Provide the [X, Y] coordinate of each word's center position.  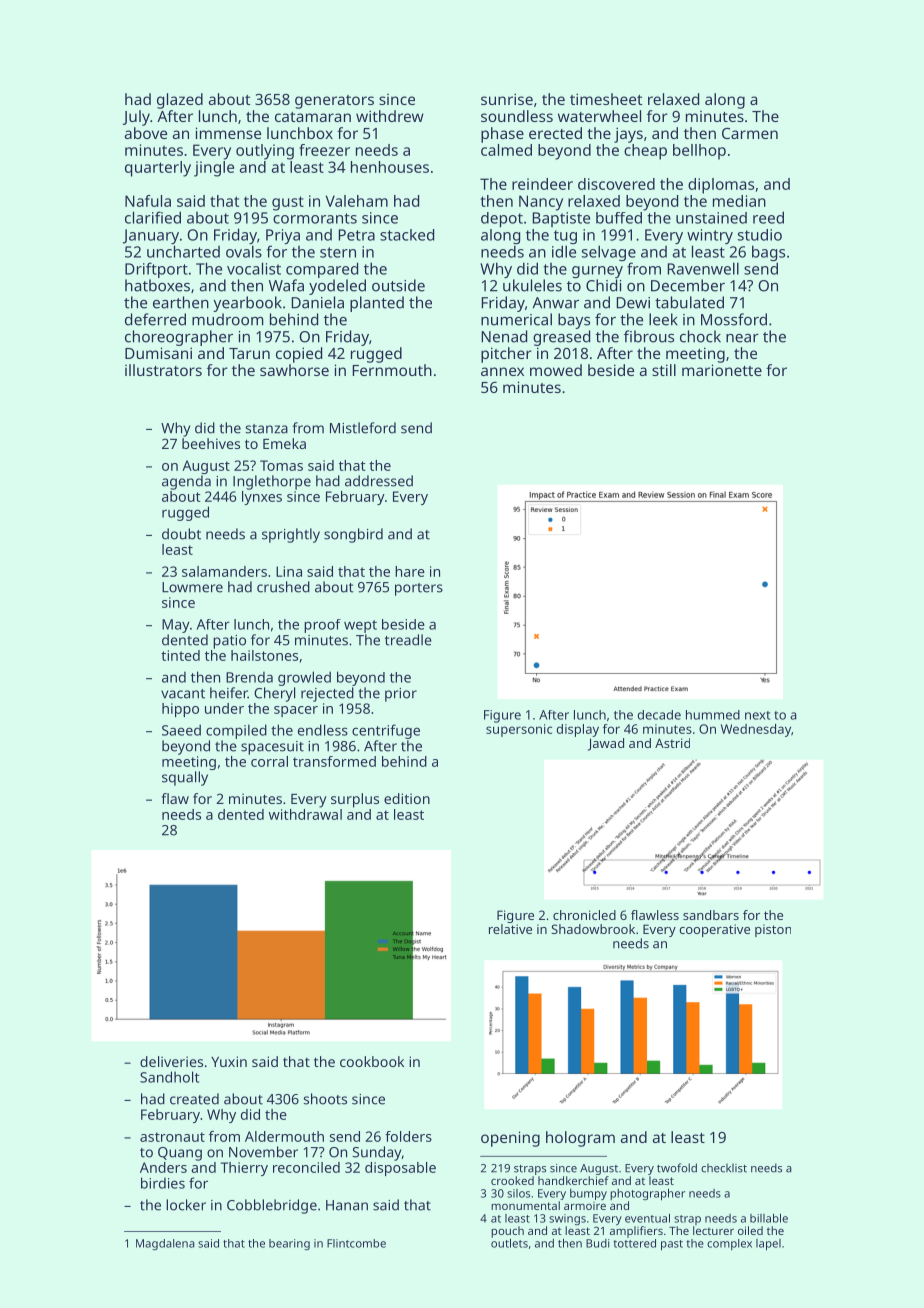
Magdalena [165, 1244]
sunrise [507, 99]
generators [334, 102]
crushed [283, 587]
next [757, 715]
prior [401, 695]
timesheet [606, 99]
